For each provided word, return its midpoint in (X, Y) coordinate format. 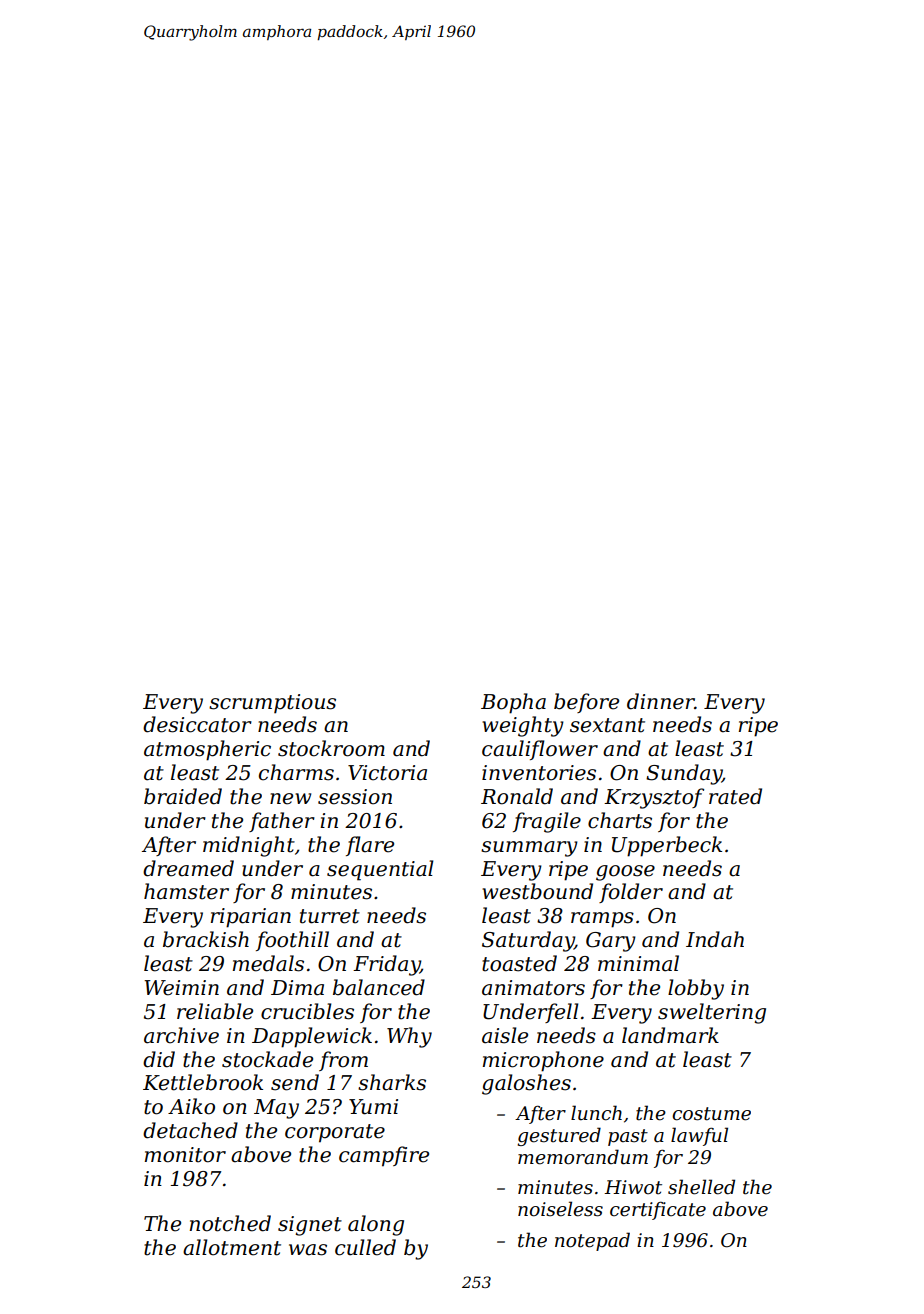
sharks (392, 1082)
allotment (232, 1247)
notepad (592, 1241)
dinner (661, 701)
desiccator (197, 724)
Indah (715, 939)
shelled (701, 1187)
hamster (186, 891)
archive (181, 1035)
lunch (596, 1113)
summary (529, 849)
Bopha (513, 703)
